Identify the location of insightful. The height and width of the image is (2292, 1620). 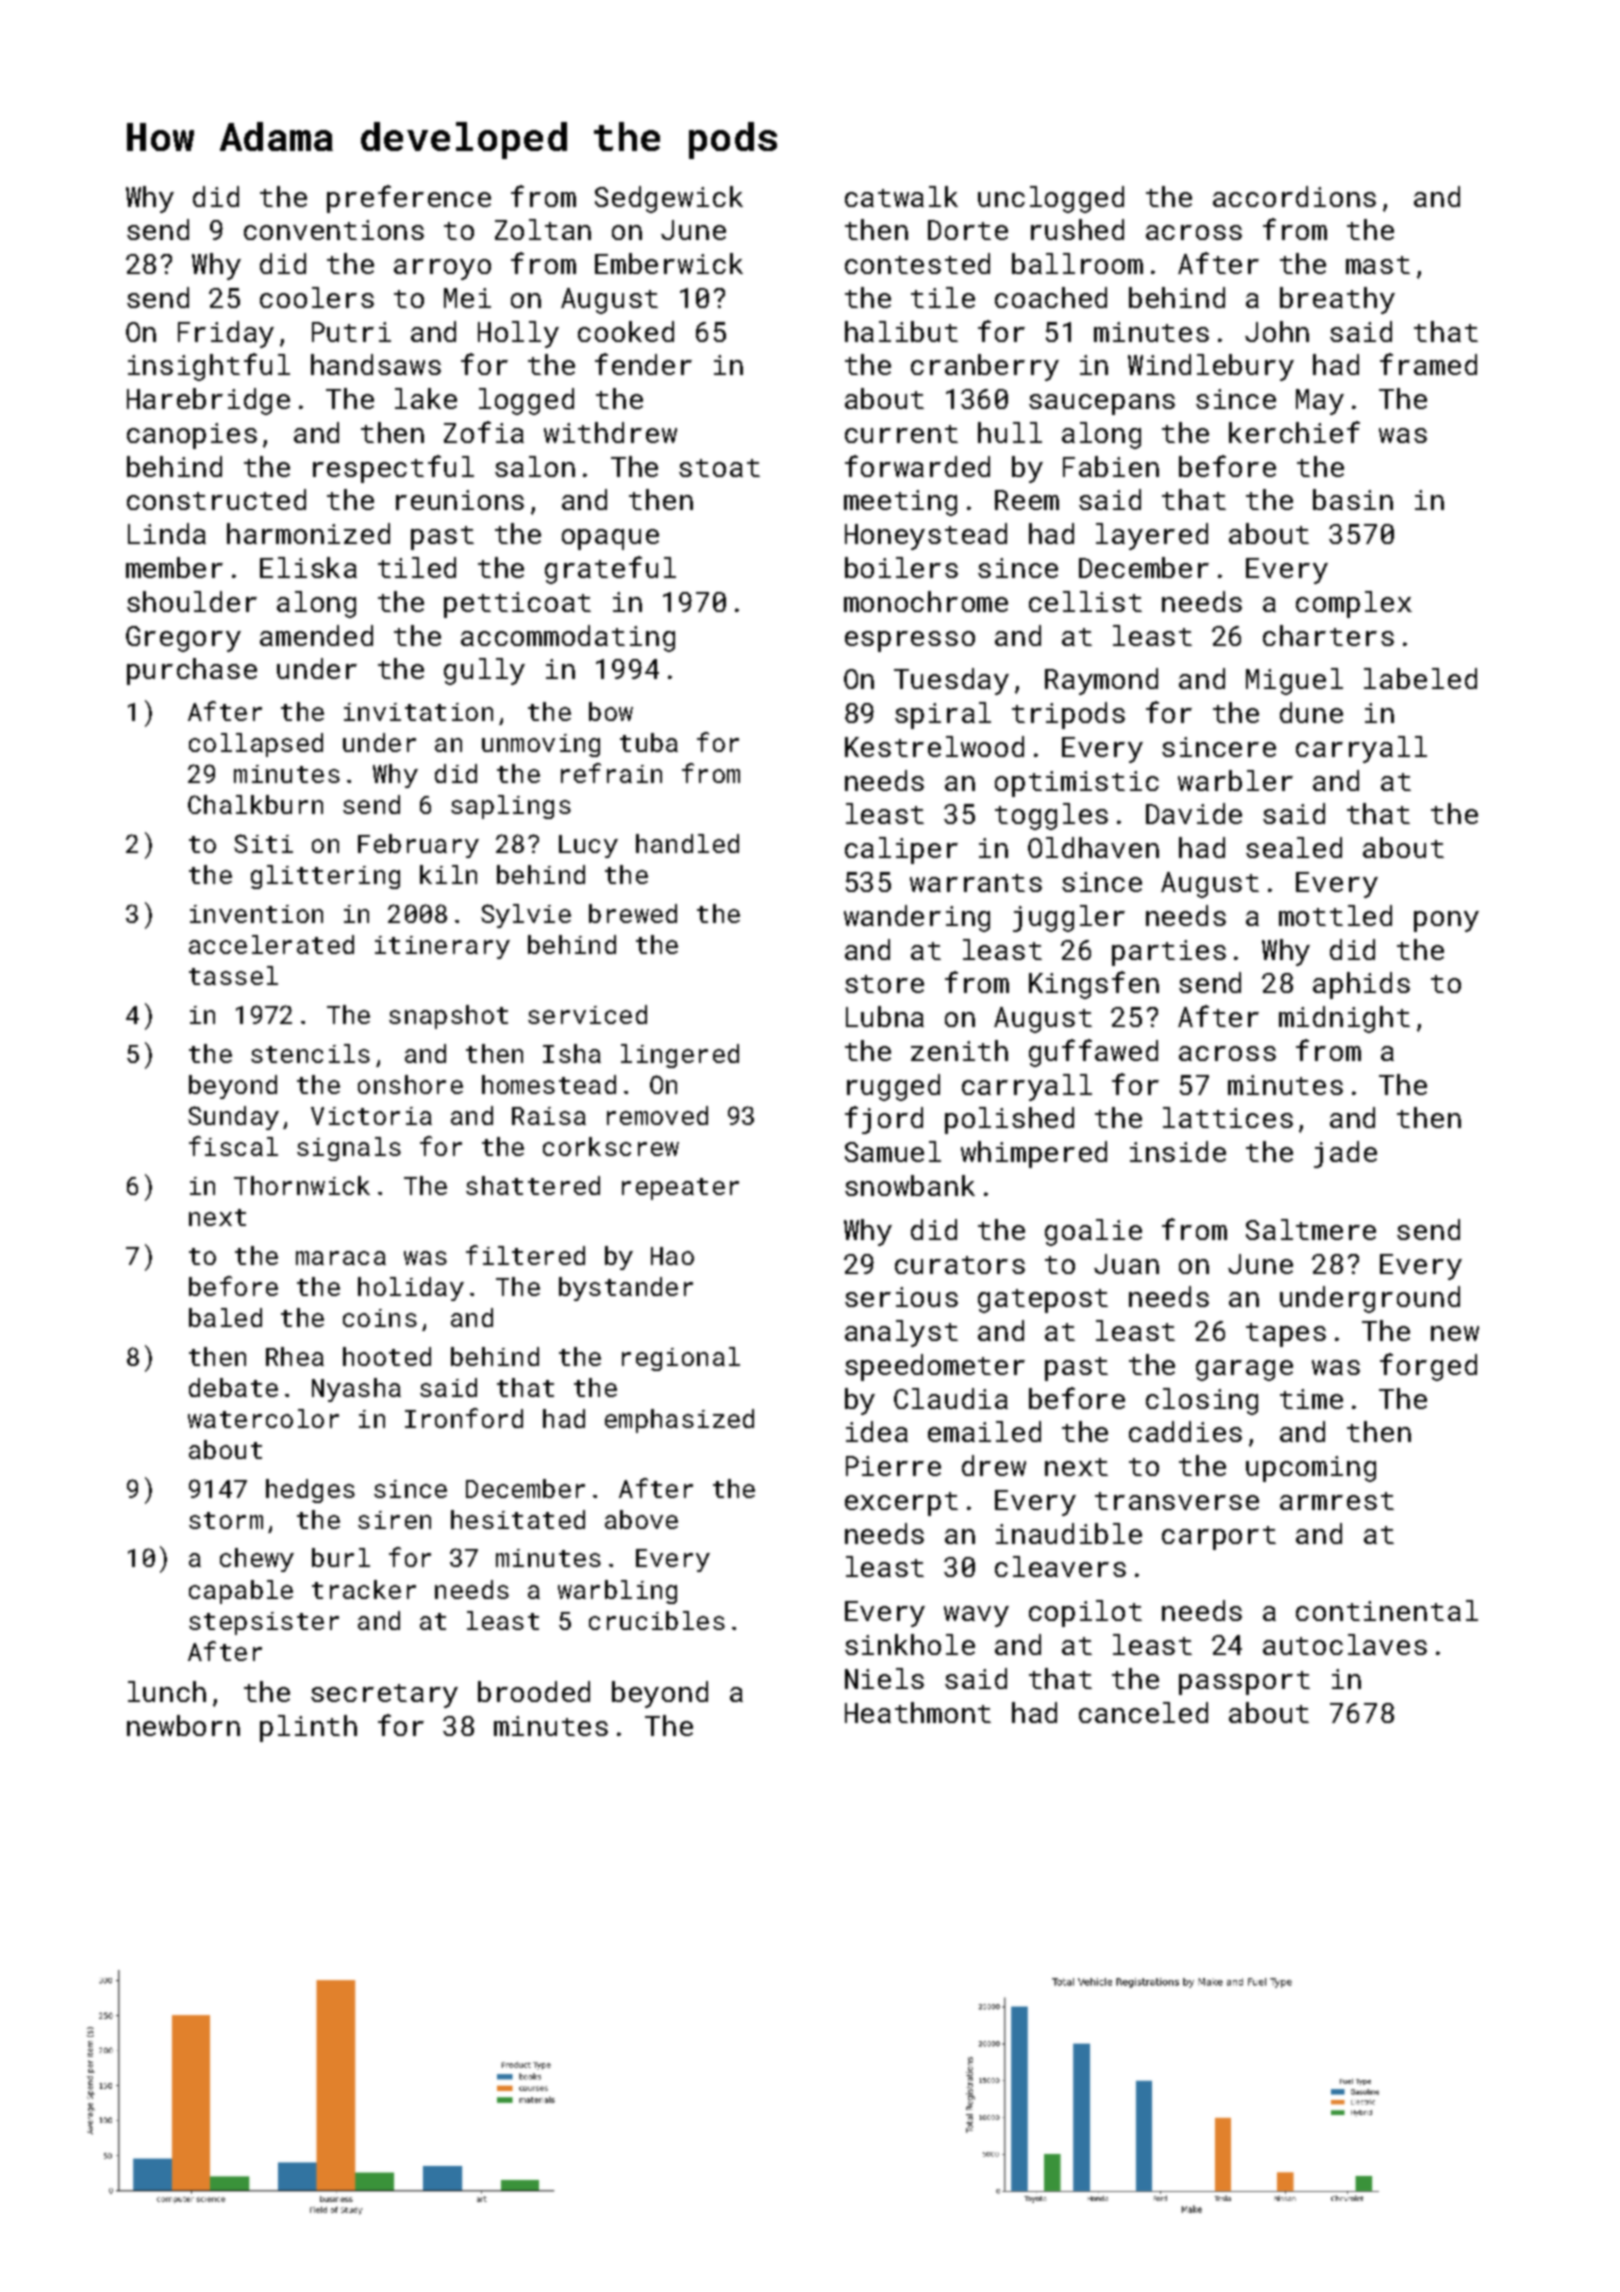
(209, 367).
